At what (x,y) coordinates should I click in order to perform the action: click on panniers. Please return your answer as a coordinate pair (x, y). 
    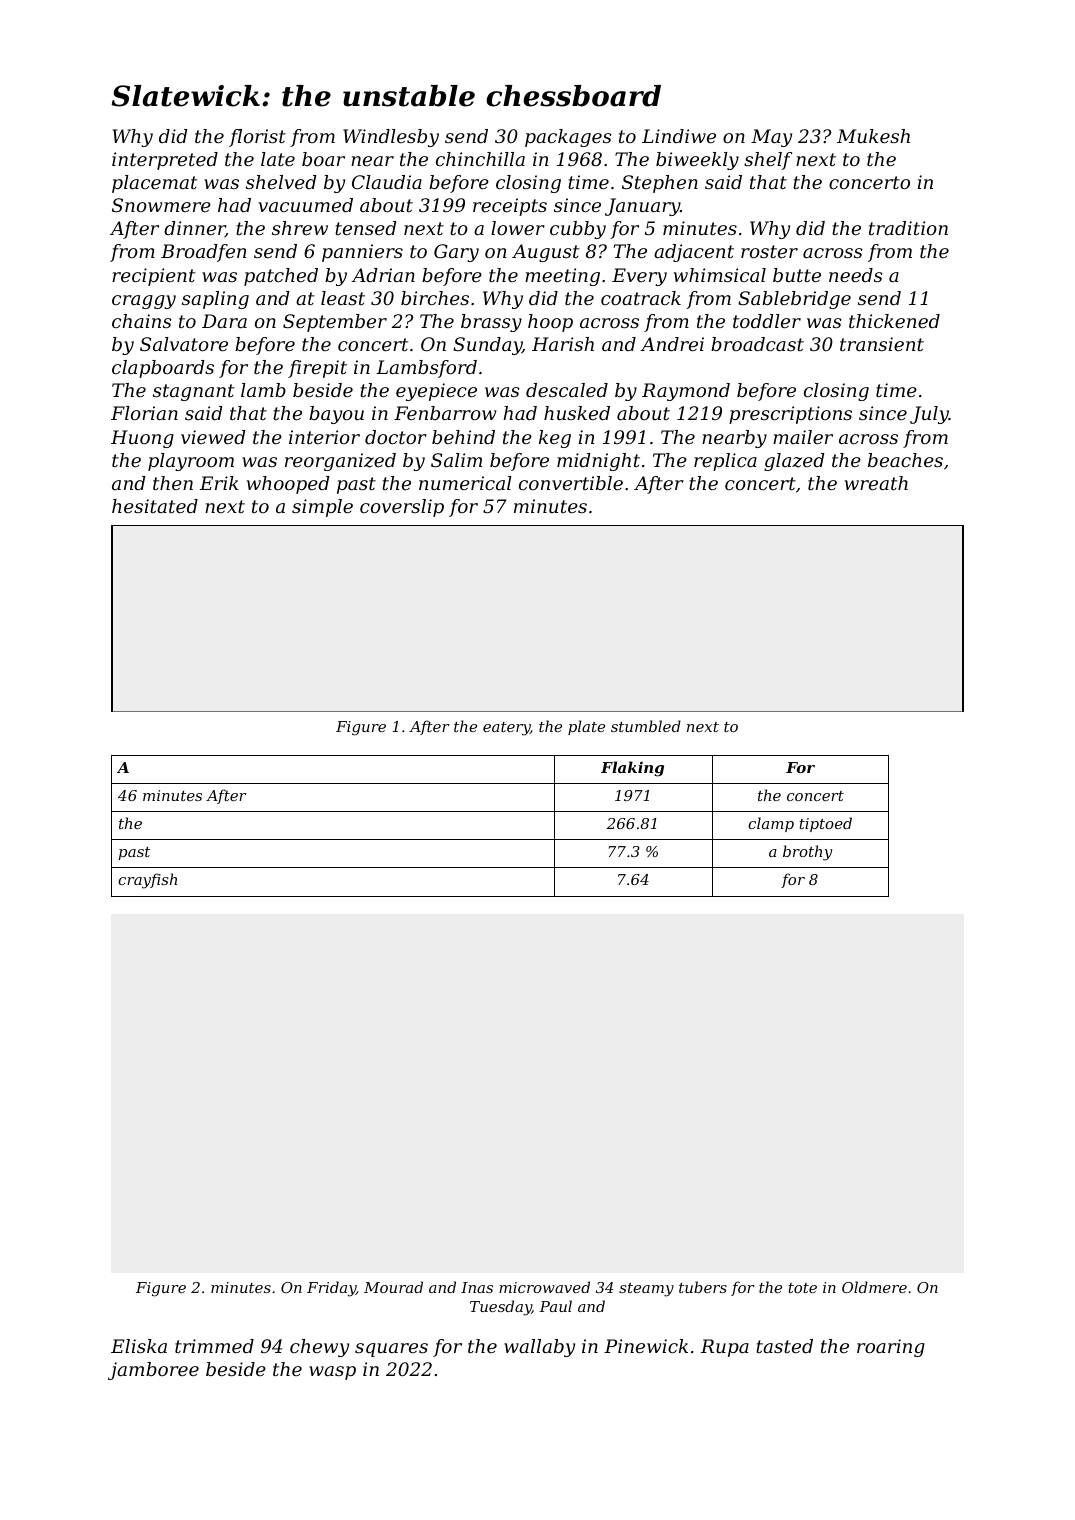
    Looking at the image, I should click on (362, 253).
